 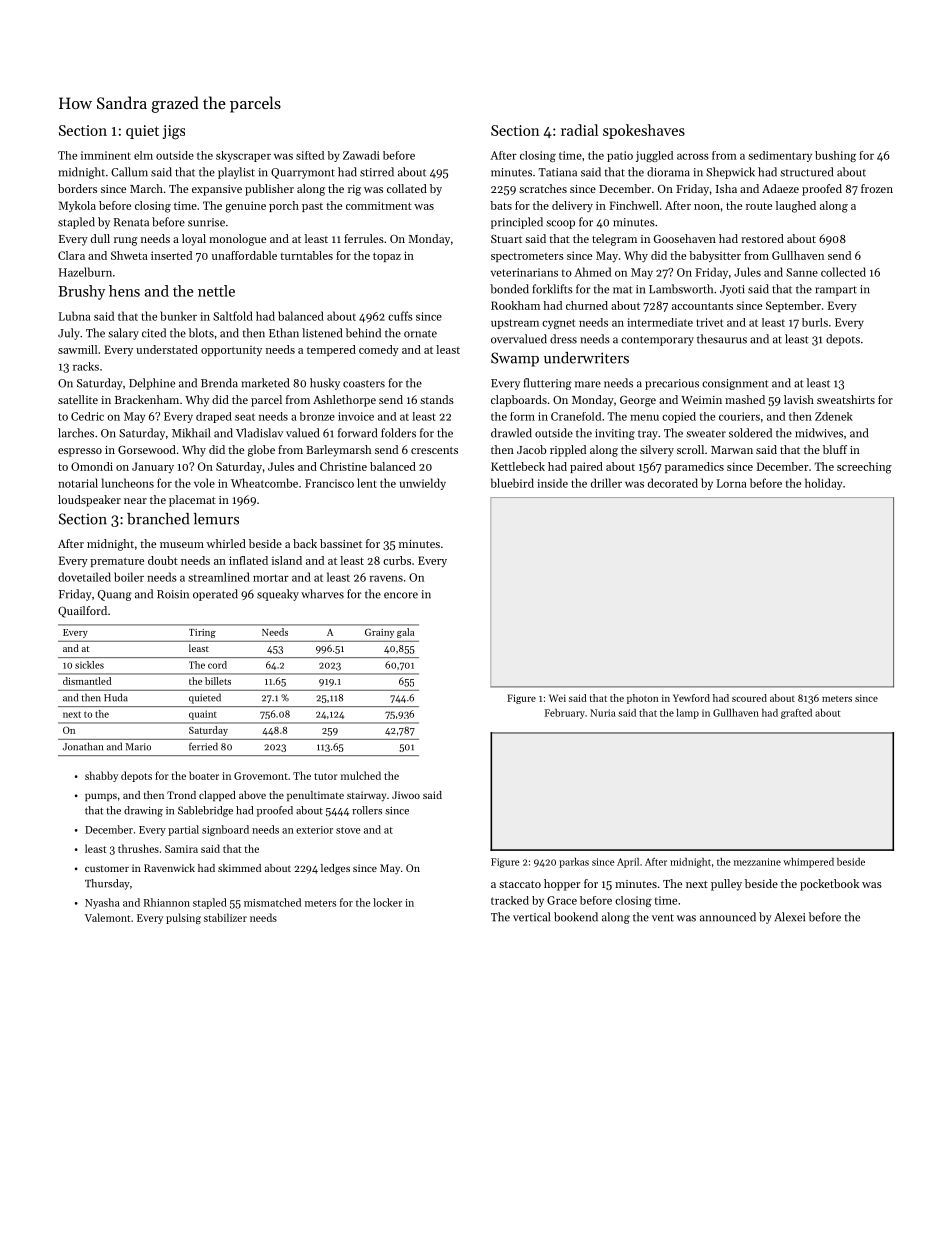 What do you see at coordinates (673, 483) in the screenshot?
I see `decorated` at bounding box center [673, 483].
